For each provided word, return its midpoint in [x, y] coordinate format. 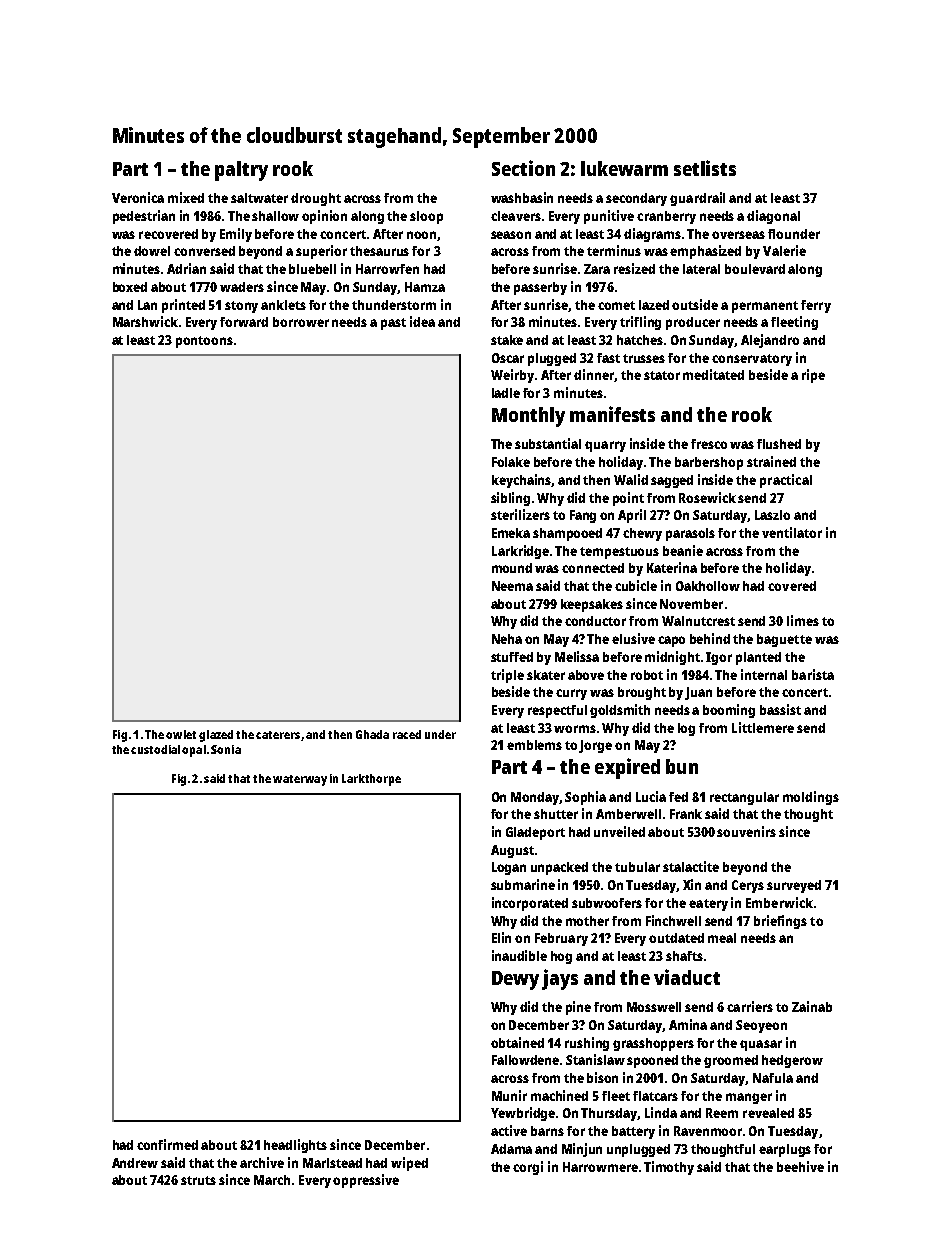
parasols [690, 534]
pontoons [204, 342]
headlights [295, 1146]
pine [578, 1008]
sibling [510, 499]
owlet [181, 734]
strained [771, 461]
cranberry [666, 217]
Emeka [511, 533]
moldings [811, 798]
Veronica [138, 197]
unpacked [559, 868]
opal [194, 751]
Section [523, 168]
